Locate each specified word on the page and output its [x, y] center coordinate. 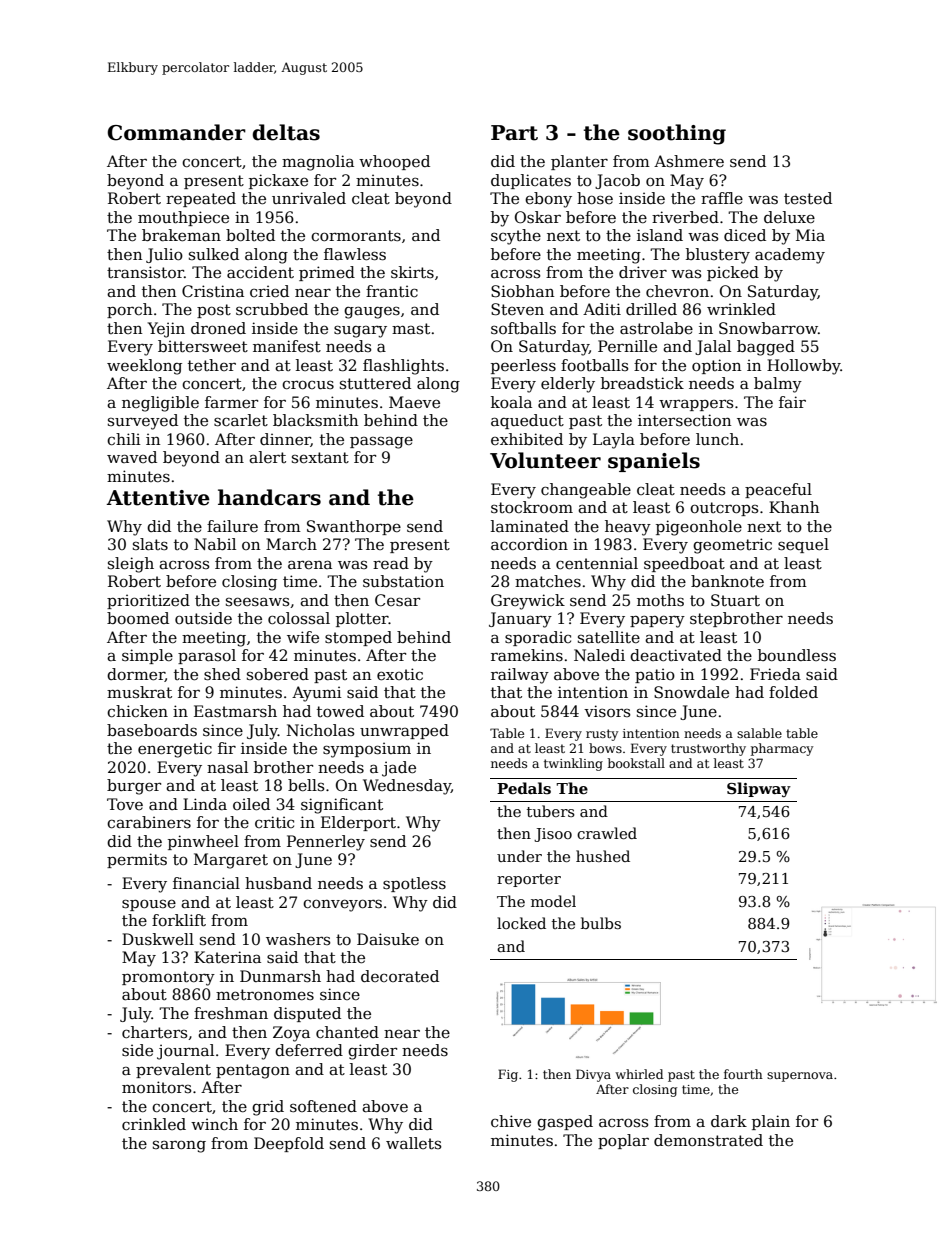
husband [278, 883]
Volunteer [545, 460]
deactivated [676, 655]
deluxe [789, 217]
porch [129, 310]
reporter [529, 880]
